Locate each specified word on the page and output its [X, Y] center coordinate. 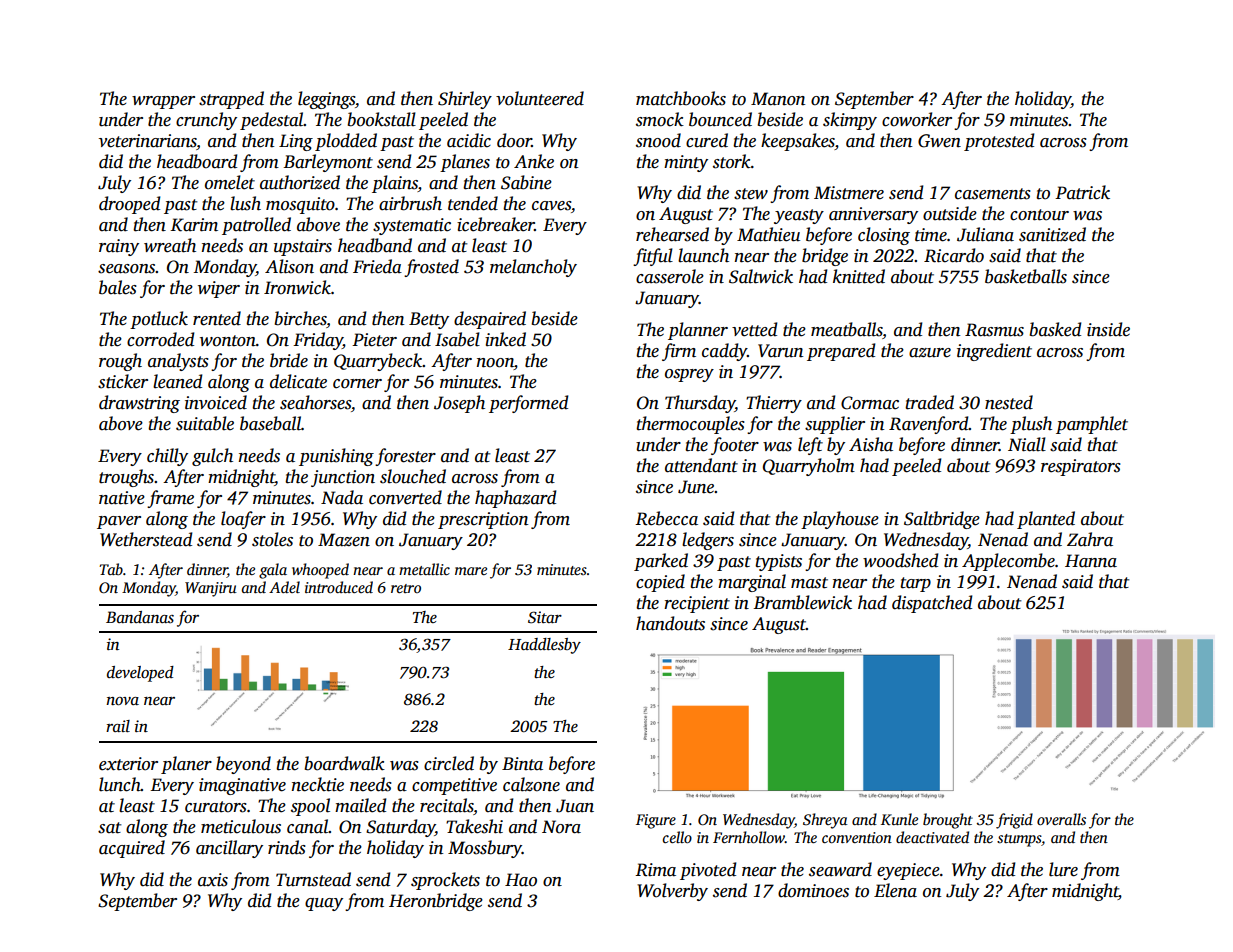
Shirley [465, 100]
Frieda [377, 266]
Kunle [899, 819]
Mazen [344, 540]
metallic [424, 569]
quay [324, 904]
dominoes [813, 890]
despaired [490, 320]
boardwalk [345, 763]
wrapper [163, 102]
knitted [859, 276]
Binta [522, 764]
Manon [778, 99]
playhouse [840, 520]
